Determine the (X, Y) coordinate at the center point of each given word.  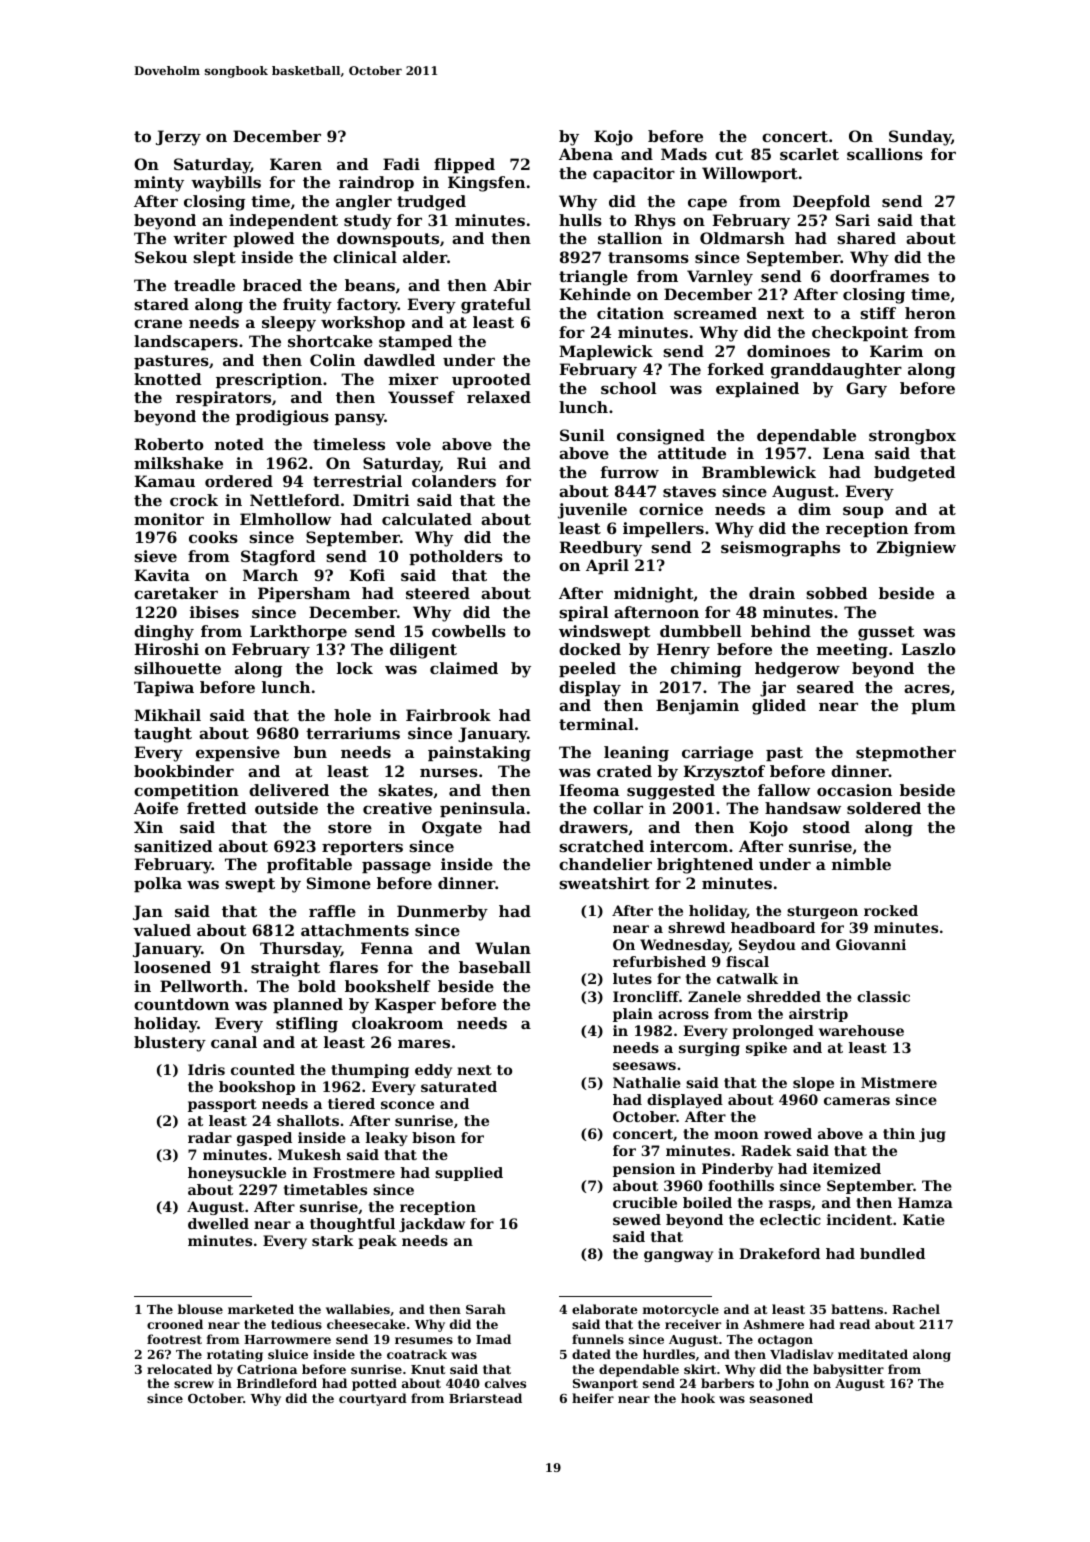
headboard (773, 927)
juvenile (592, 511)
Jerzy (178, 138)
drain (772, 593)
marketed (261, 1309)
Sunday (920, 138)
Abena (586, 154)
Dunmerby (442, 913)
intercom (689, 846)
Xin (148, 827)
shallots (308, 1120)
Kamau (165, 481)
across (683, 1015)
